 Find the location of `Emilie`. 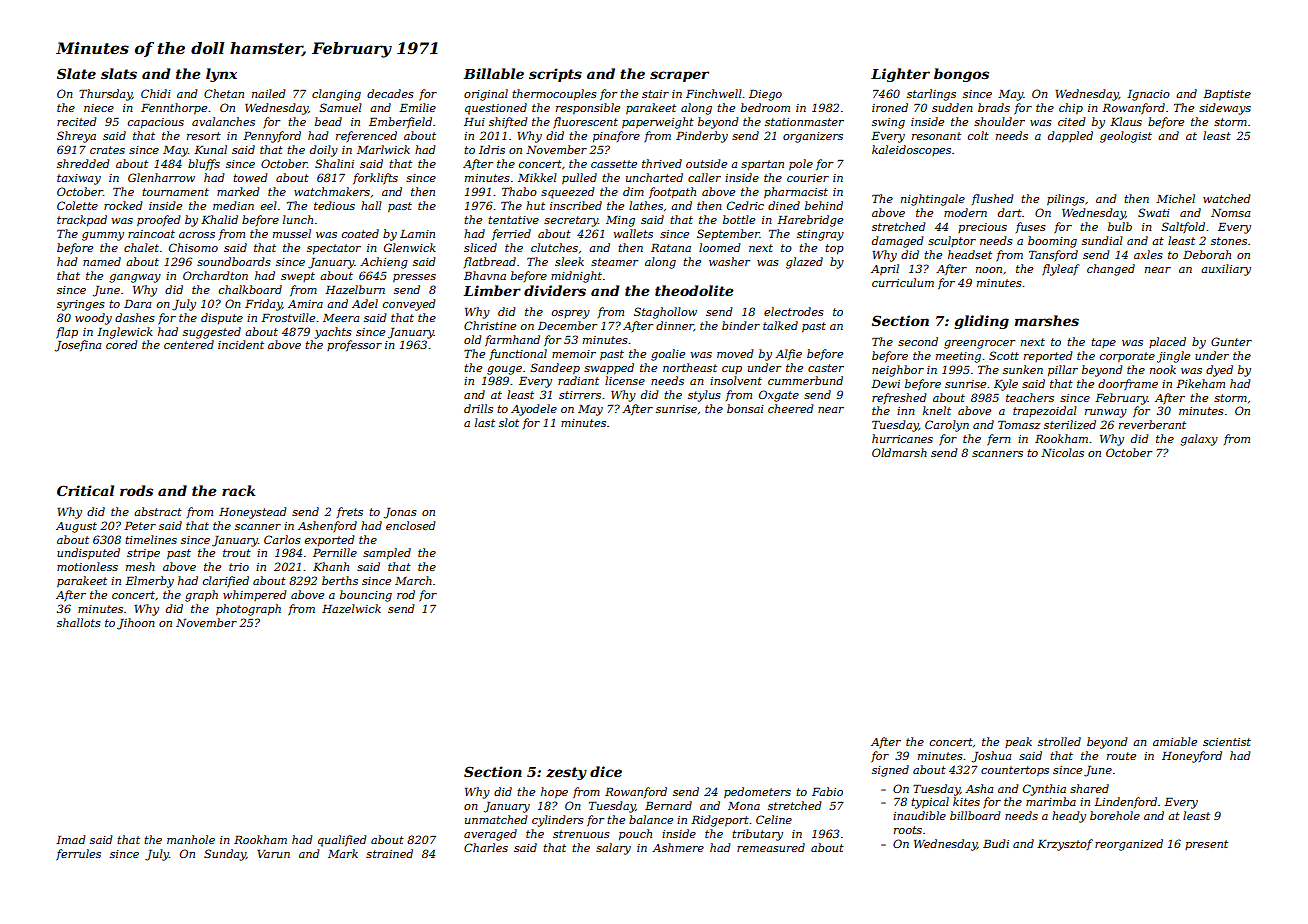

Emilie is located at coordinates (417, 107).
